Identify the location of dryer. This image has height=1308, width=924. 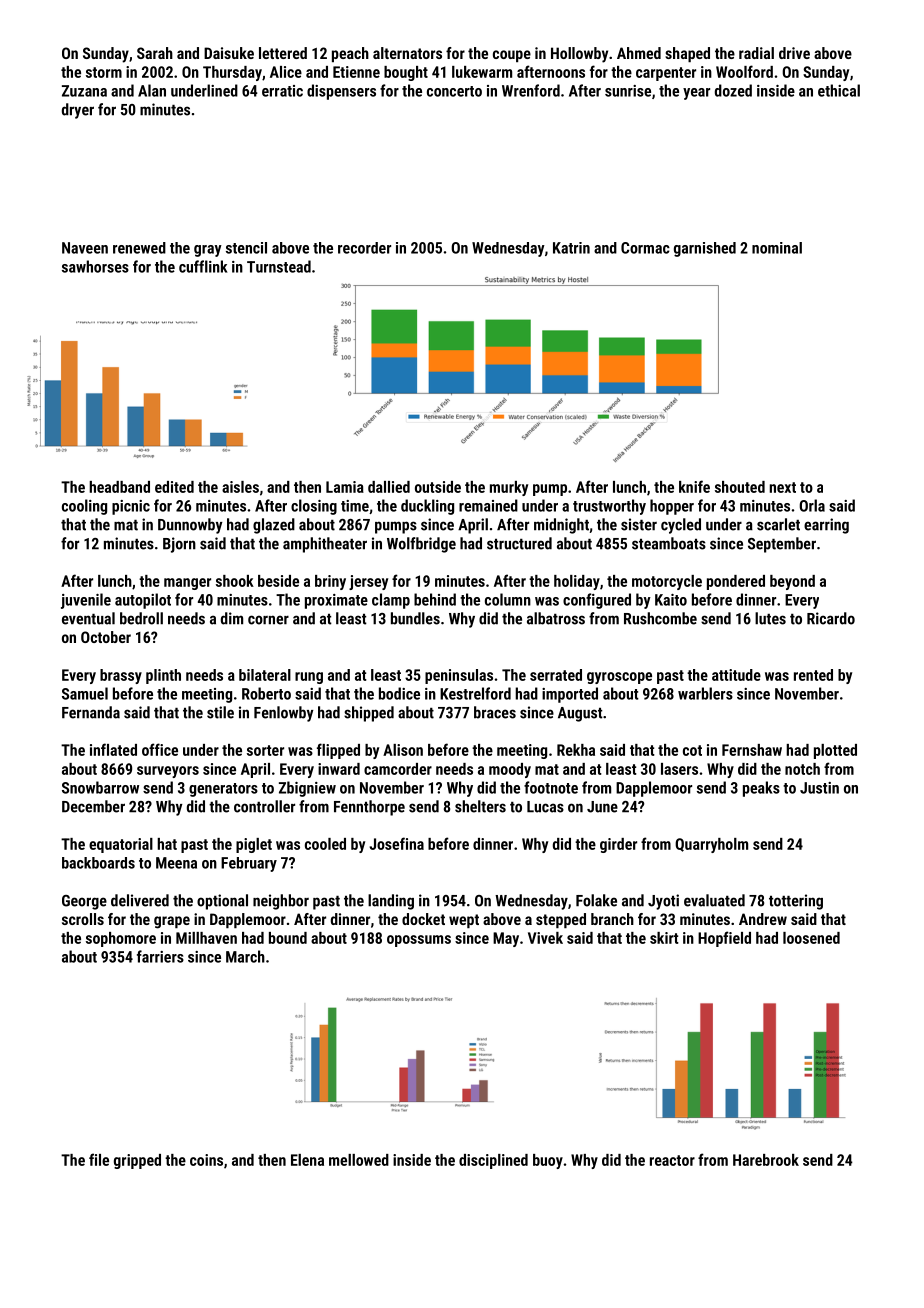
(78, 111).
